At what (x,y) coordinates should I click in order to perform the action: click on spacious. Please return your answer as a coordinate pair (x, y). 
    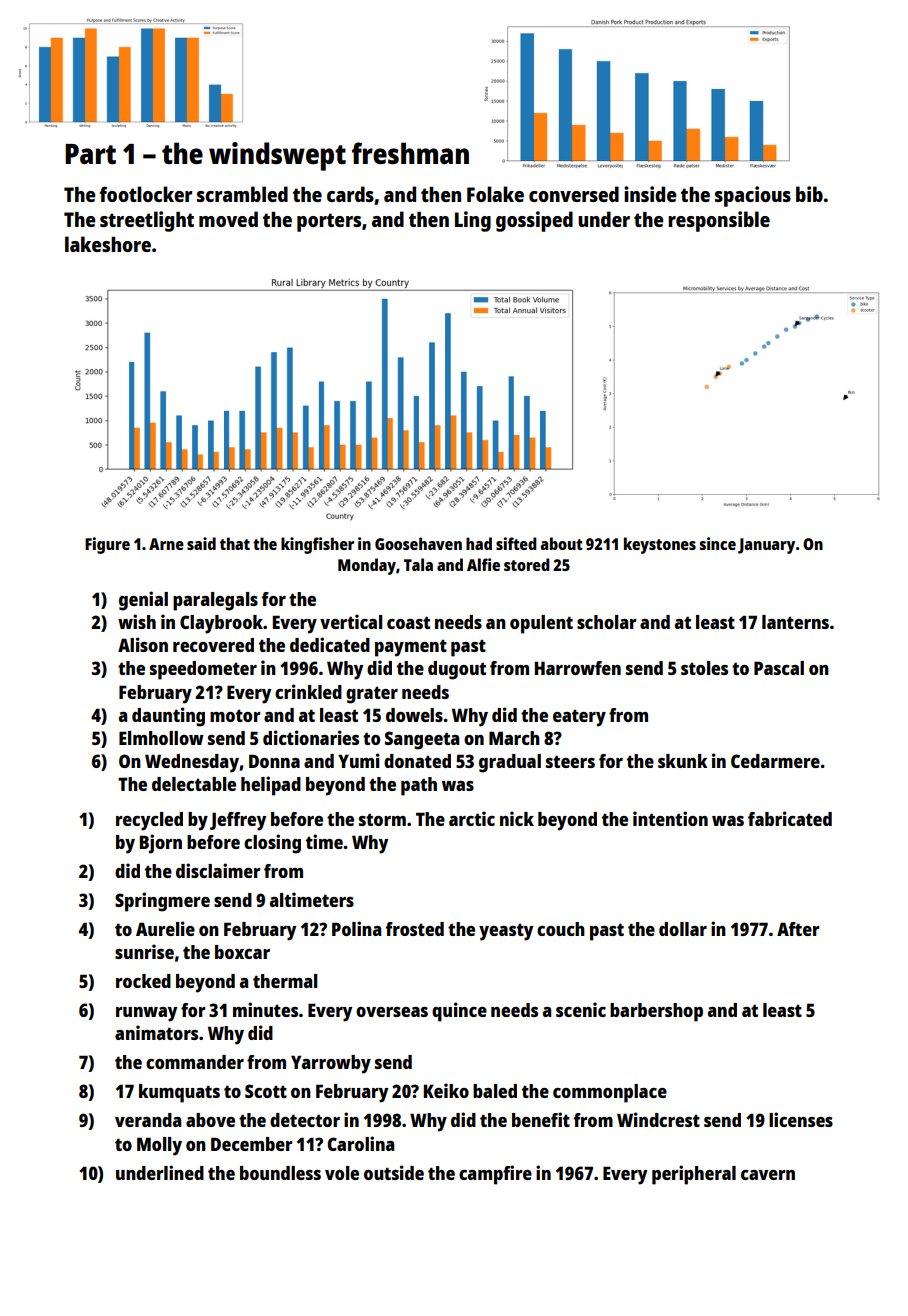
    Looking at the image, I should click on (753, 196).
